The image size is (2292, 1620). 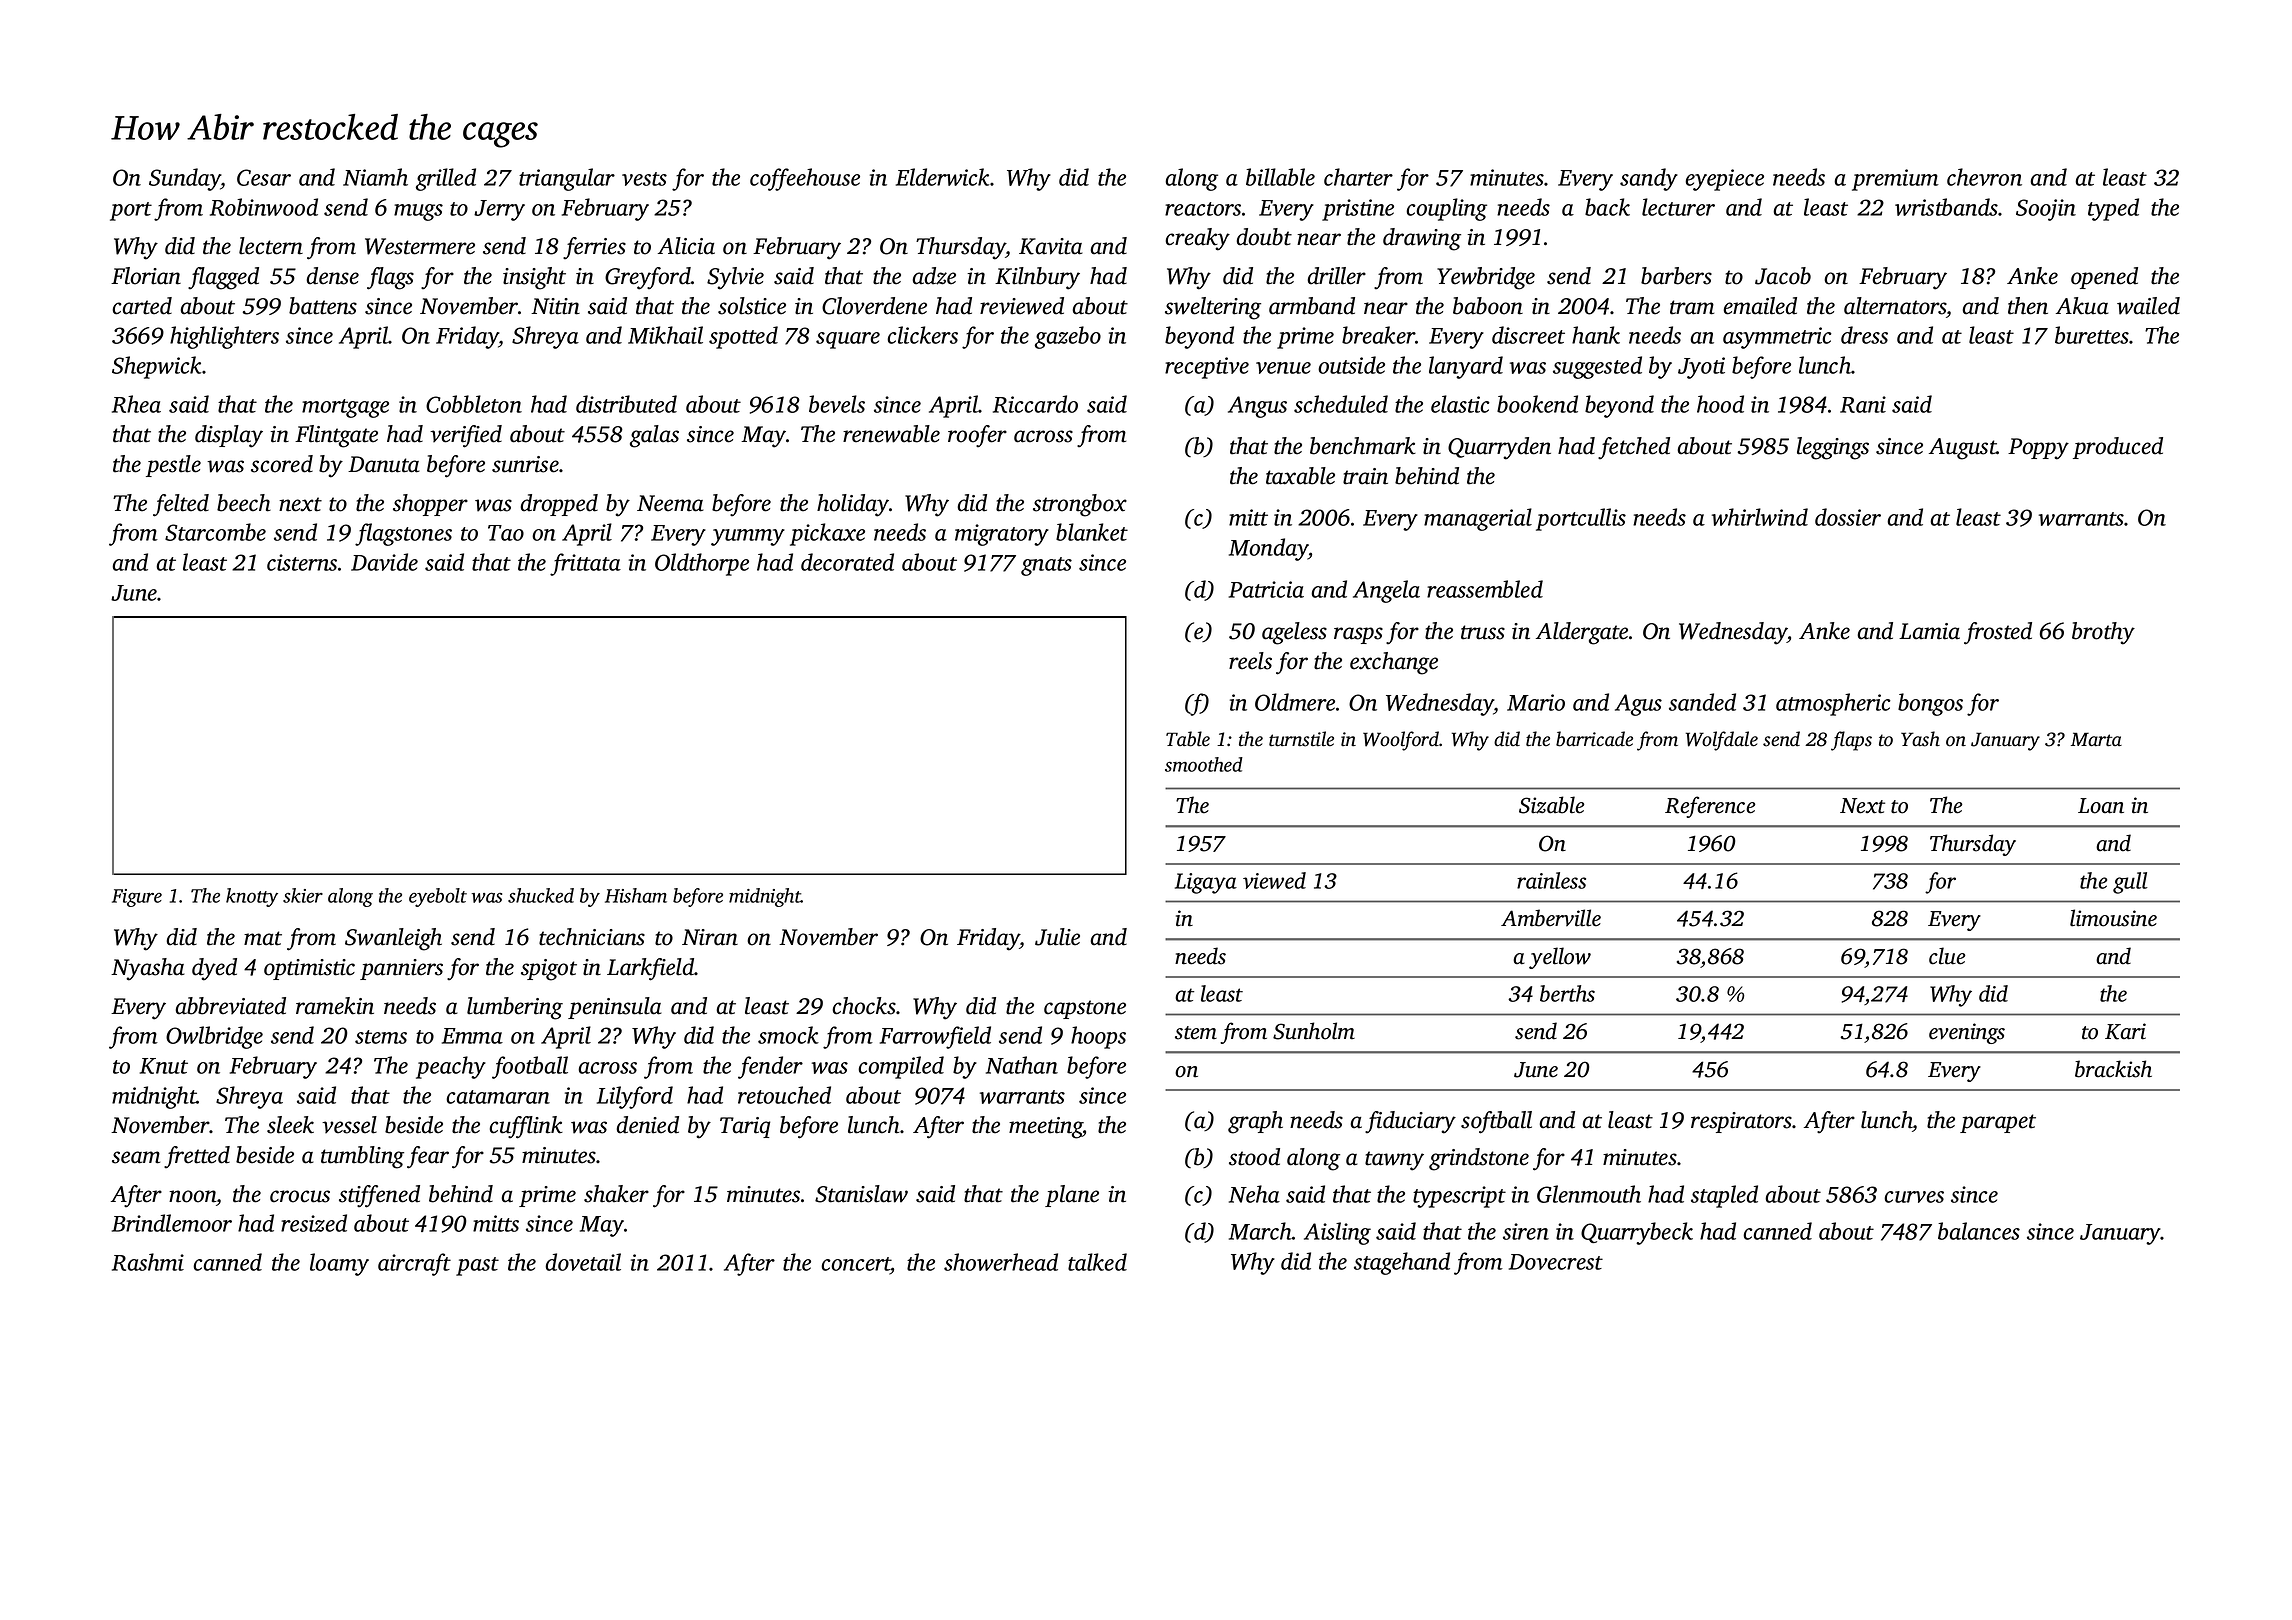 I want to click on hank, so click(x=1596, y=335).
